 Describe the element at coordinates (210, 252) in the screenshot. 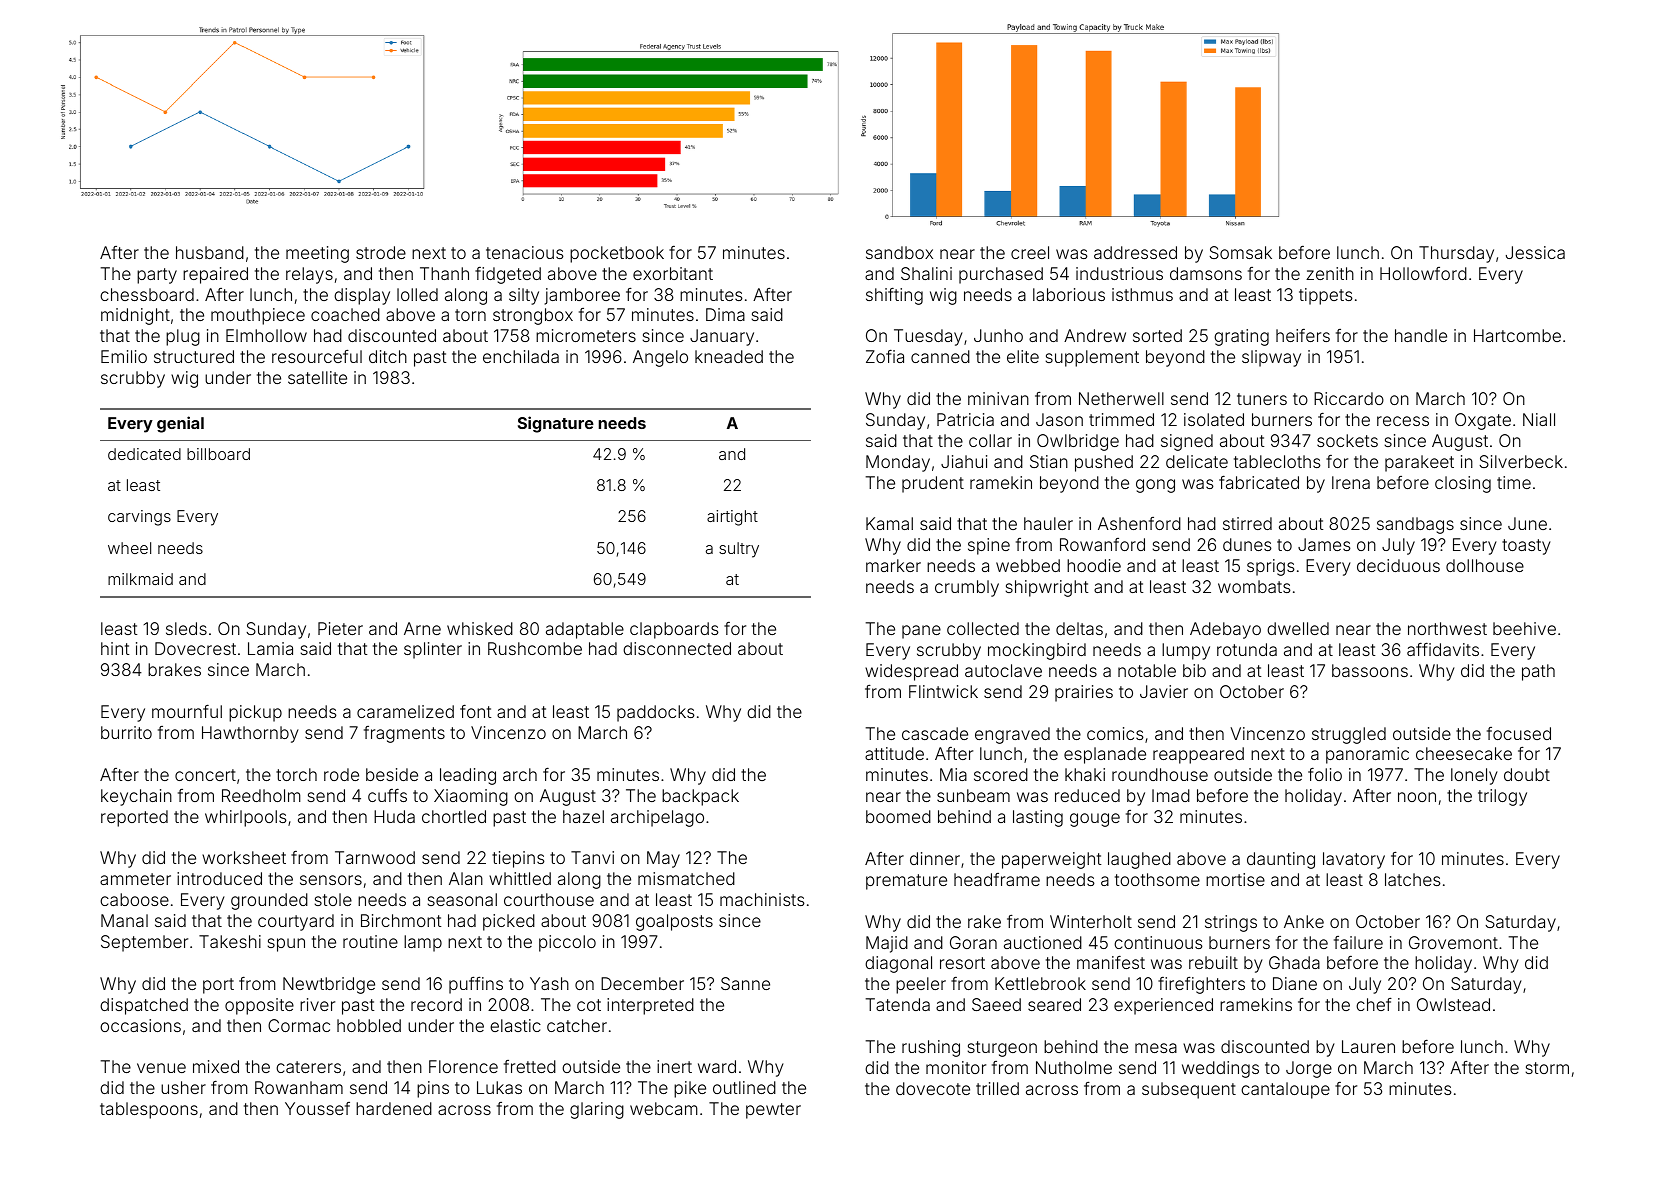

I see `husband` at that location.
